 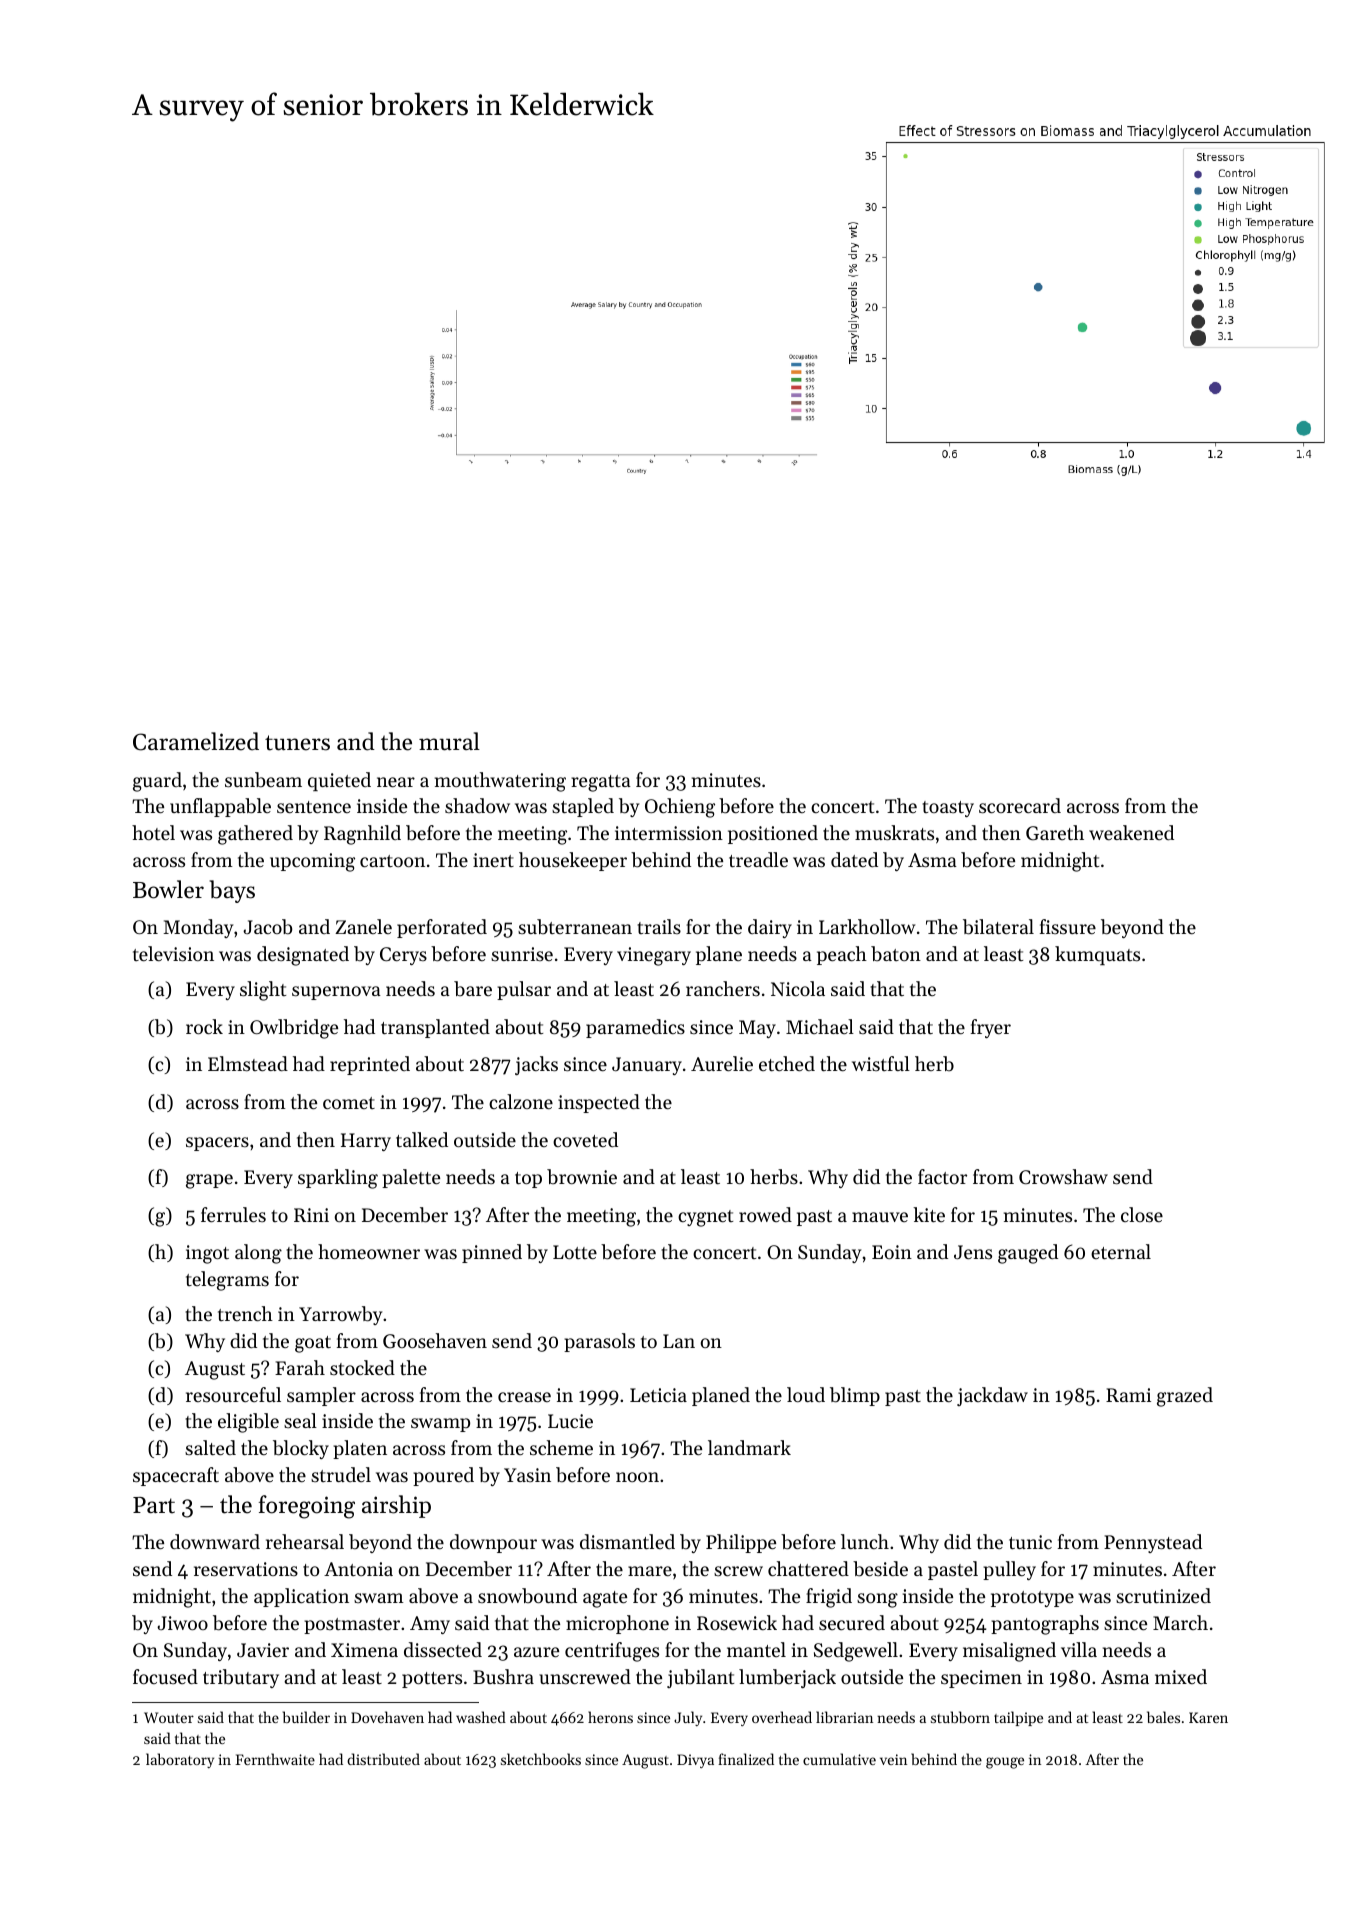 I want to click on sketchbooks, so click(x=541, y=1759).
